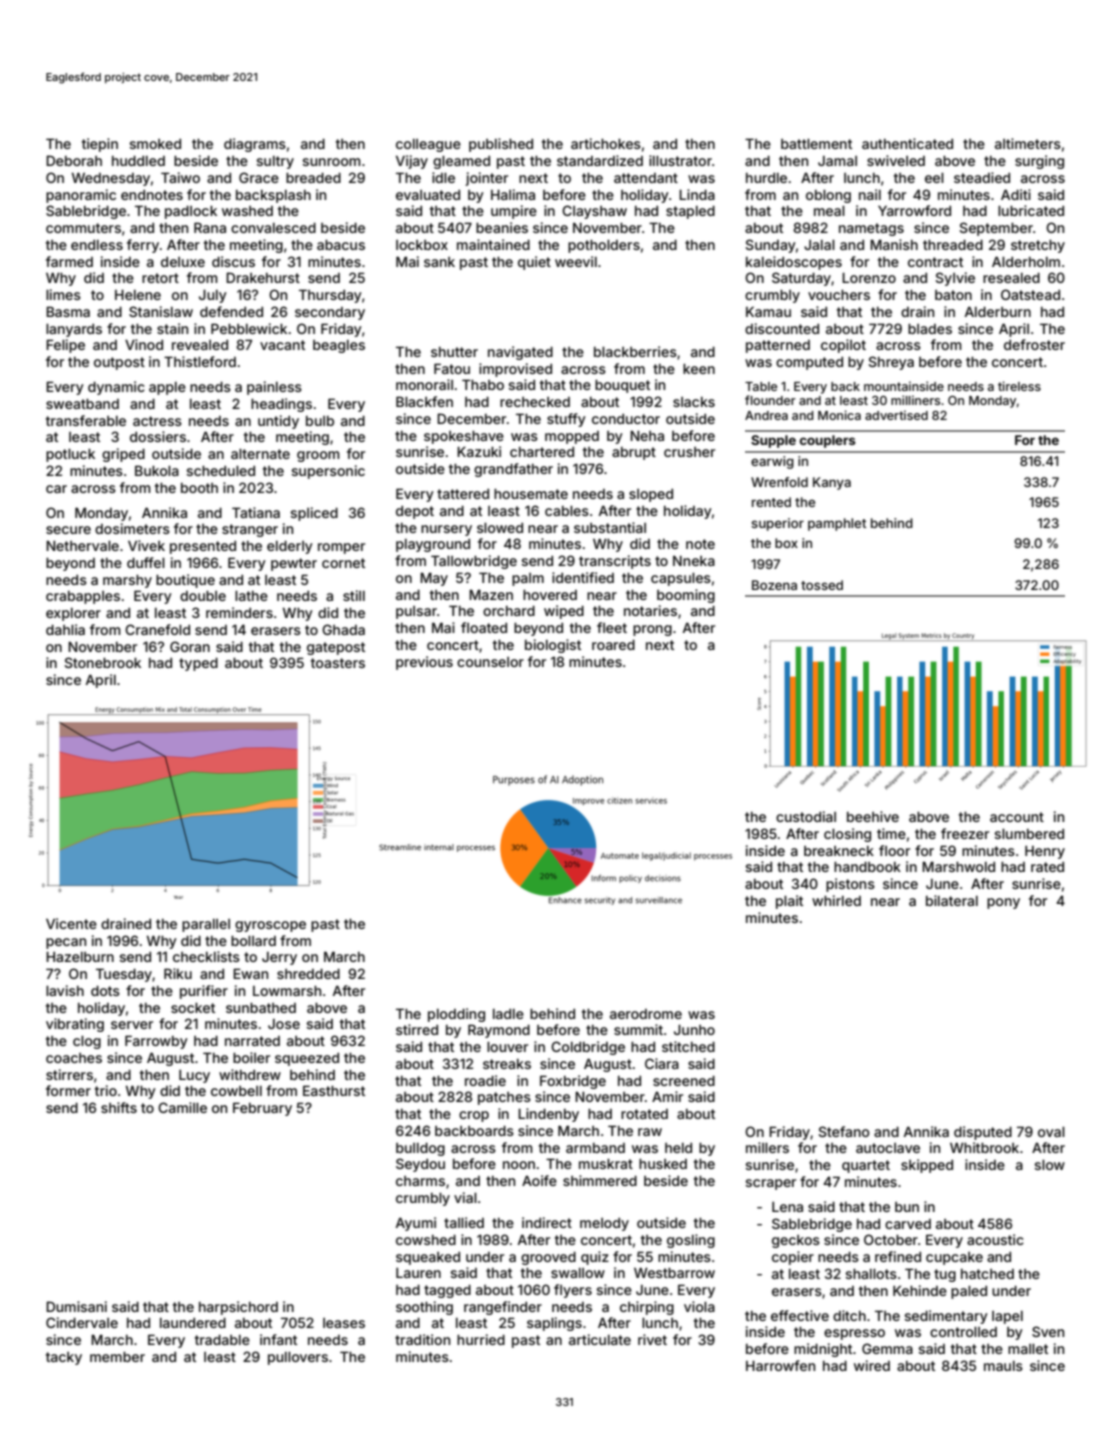  What do you see at coordinates (255, 145) in the screenshot?
I see `diagrams` at bounding box center [255, 145].
